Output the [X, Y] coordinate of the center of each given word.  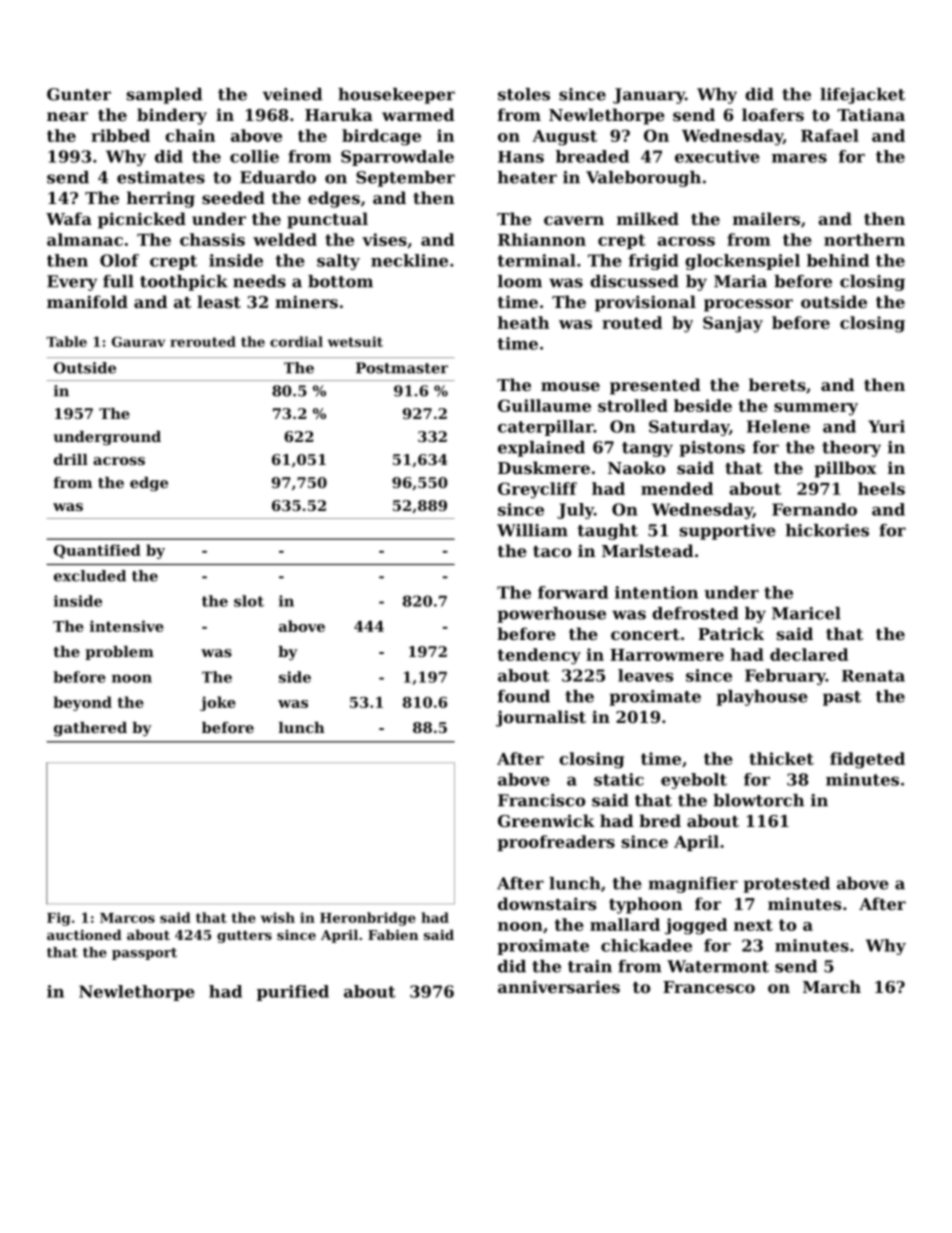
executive [717, 156]
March [832, 986]
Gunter [79, 94]
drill [71, 459]
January [649, 96]
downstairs [547, 903]
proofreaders [556, 843]
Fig [58, 919]
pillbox [846, 469]
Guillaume [544, 405]
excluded [90, 576]
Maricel [806, 613]
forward [573, 592]
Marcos [127, 918]
